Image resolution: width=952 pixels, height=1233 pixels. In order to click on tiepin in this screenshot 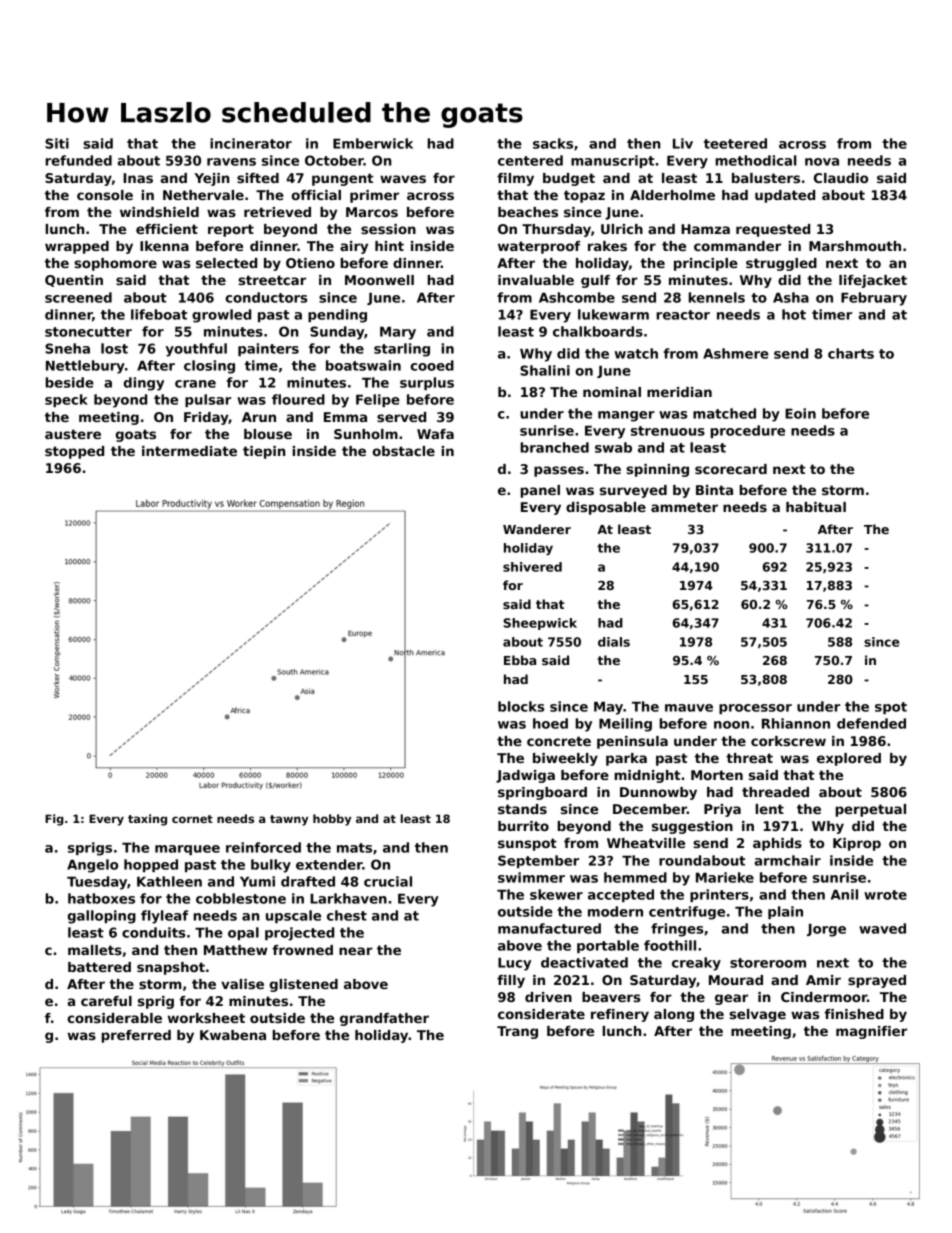, I will do `click(264, 452)`.
